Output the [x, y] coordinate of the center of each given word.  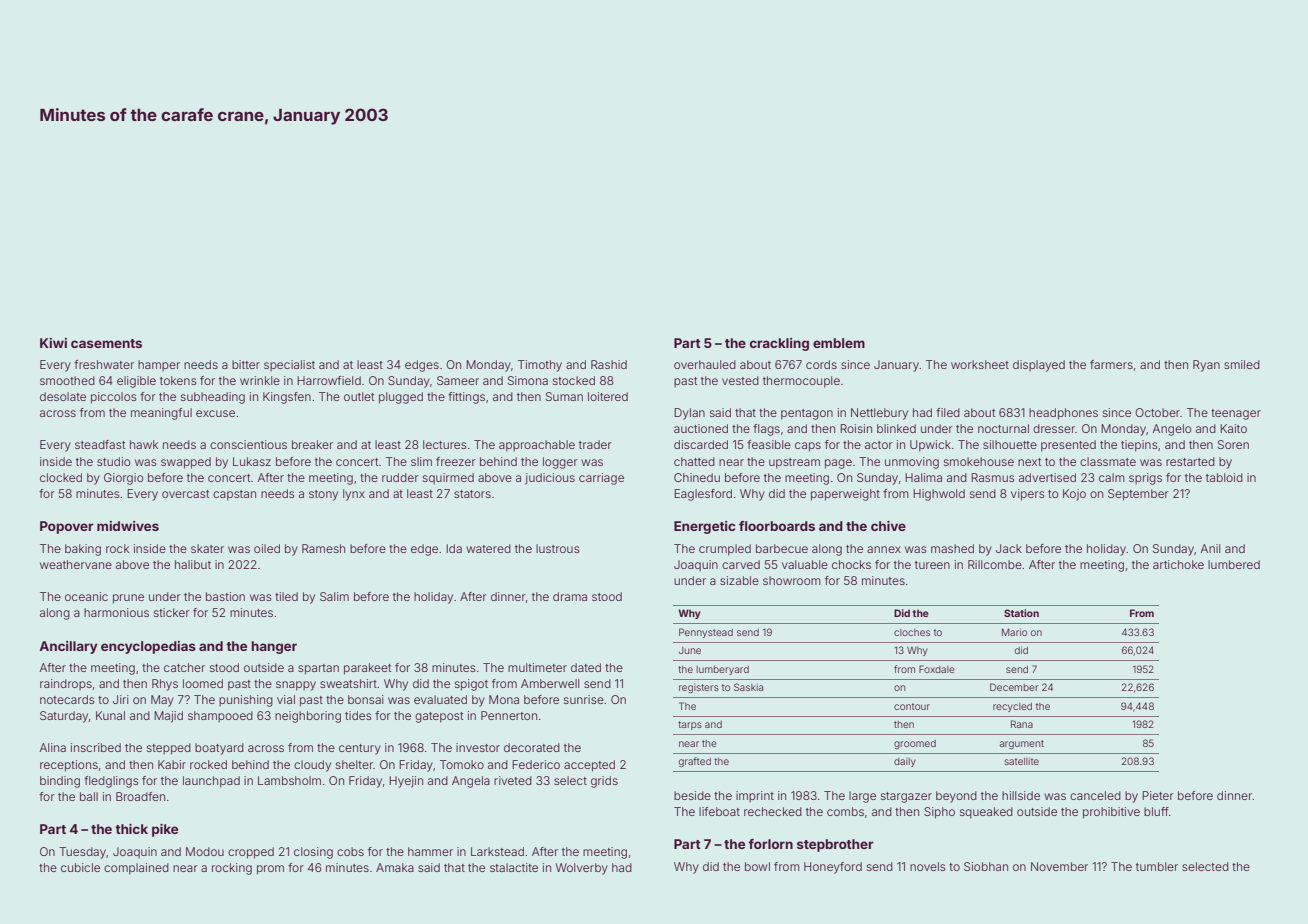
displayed [1039, 366]
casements [106, 343]
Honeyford [833, 868]
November [1059, 866]
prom [270, 870]
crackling [779, 344]
